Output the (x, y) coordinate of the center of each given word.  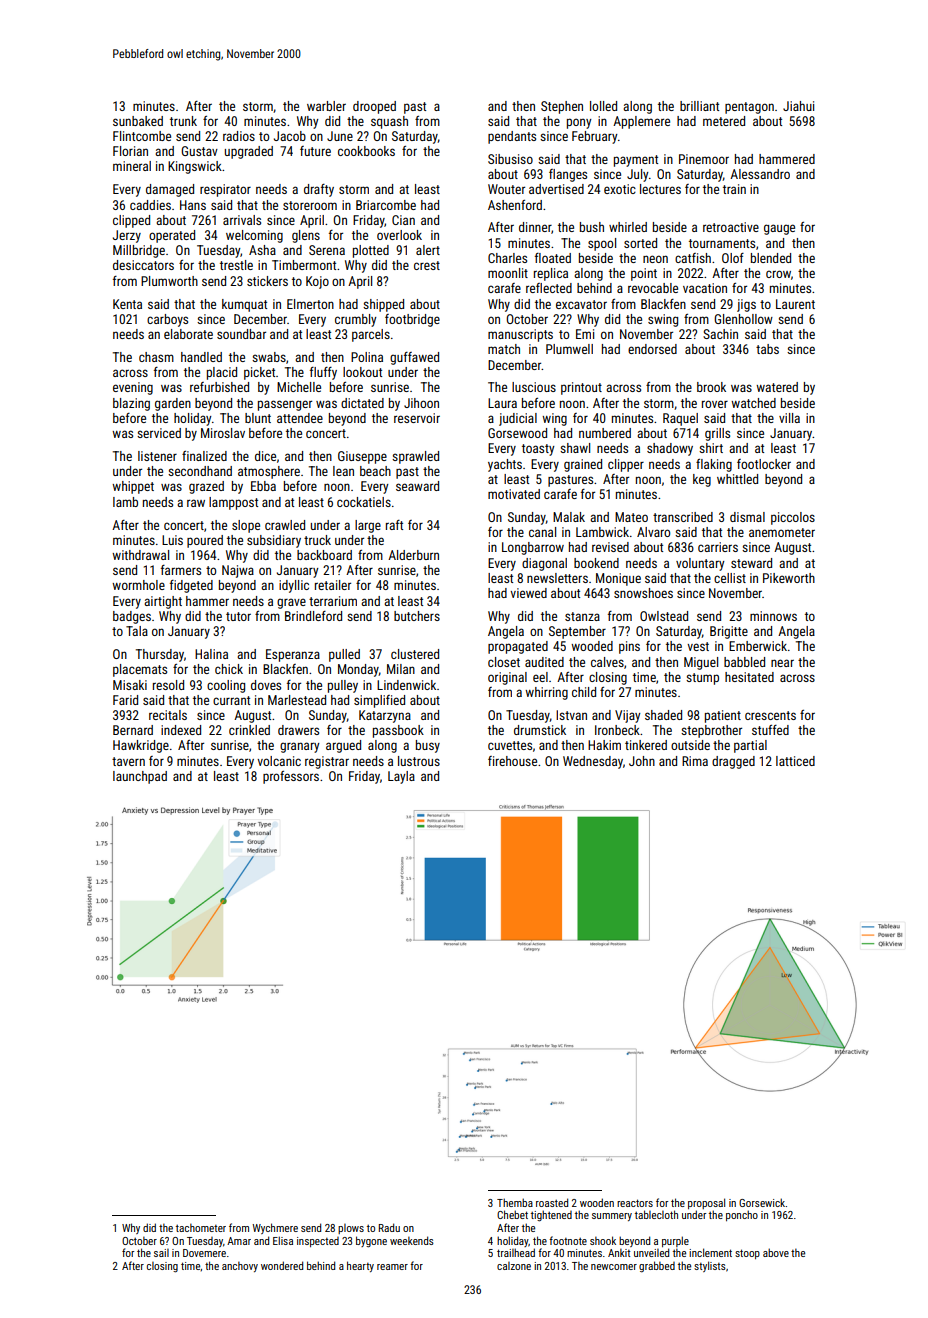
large (368, 526)
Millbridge (139, 251)
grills (717, 434)
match (504, 349)
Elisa (283, 1240)
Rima (695, 761)
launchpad (140, 777)
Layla (401, 777)
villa (789, 418)
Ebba (263, 486)
